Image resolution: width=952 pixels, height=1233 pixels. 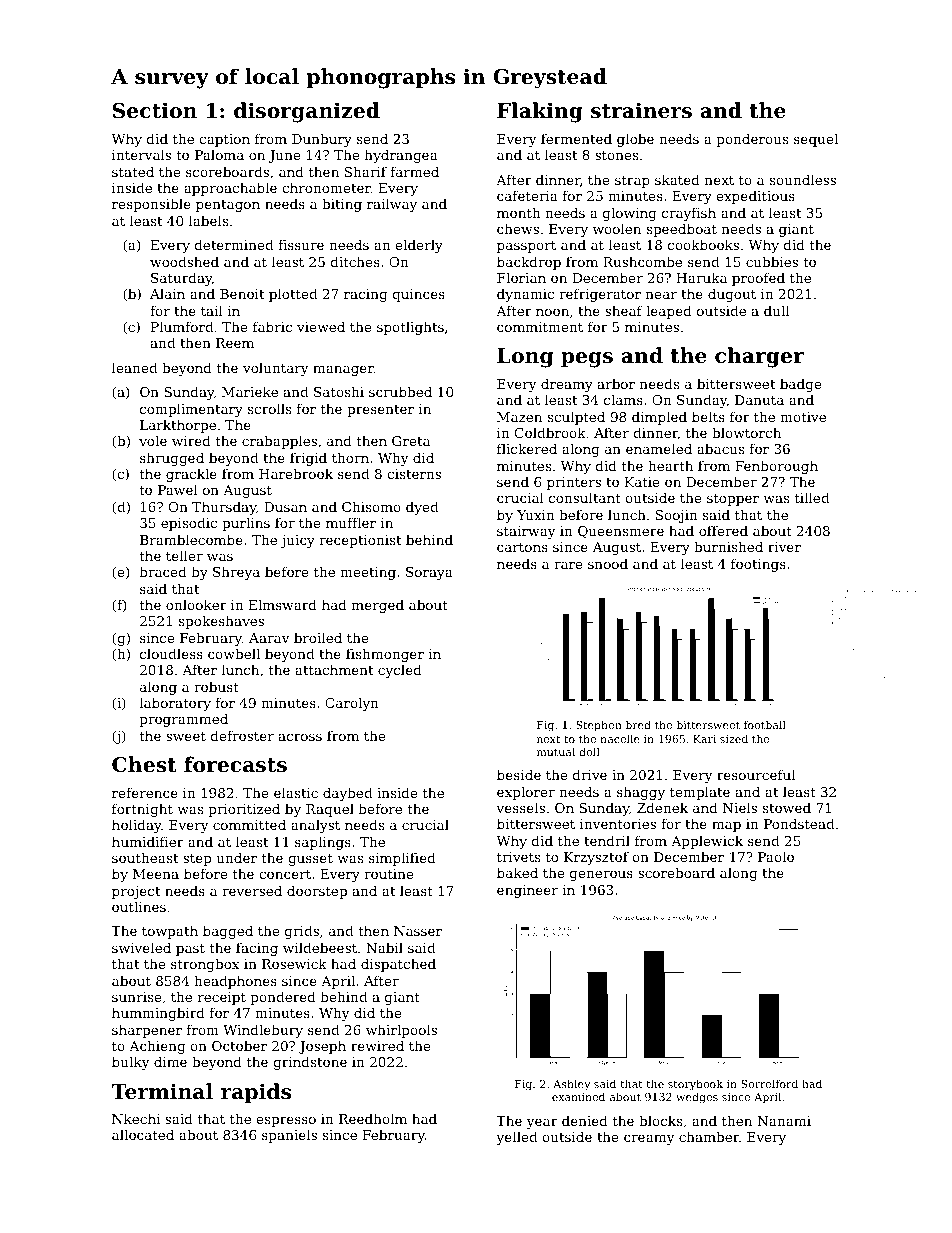 What do you see at coordinates (136, 1118) in the image?
I see `Nkechi` at bounding box center [136, 1118].
